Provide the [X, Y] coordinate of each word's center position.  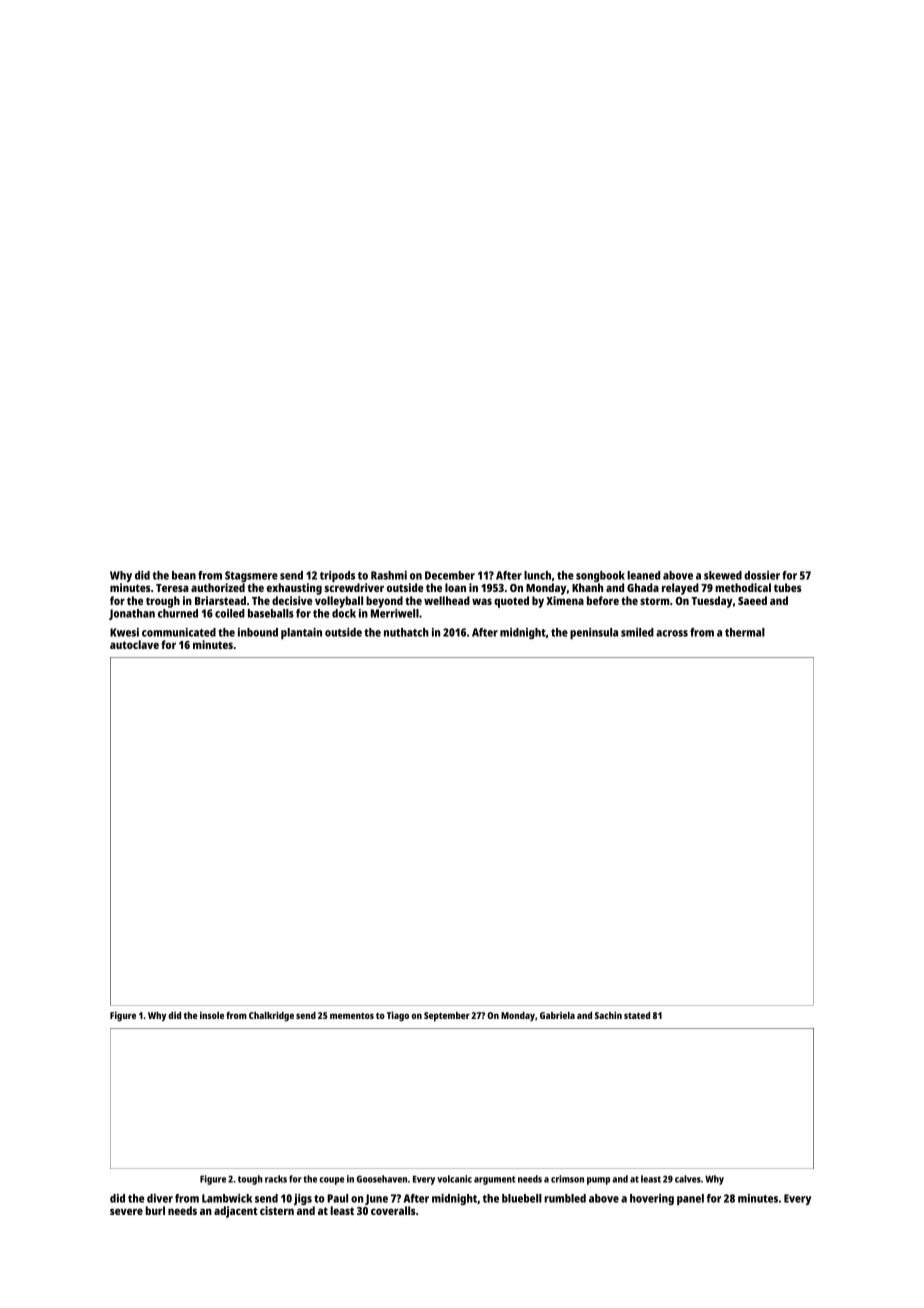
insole [212, 1015]
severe [126, 1211]
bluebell [522, 1198]
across [672, 633]
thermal [745, 632]
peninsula [594, 633]
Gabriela [557, 1015]
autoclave [134, 644]
